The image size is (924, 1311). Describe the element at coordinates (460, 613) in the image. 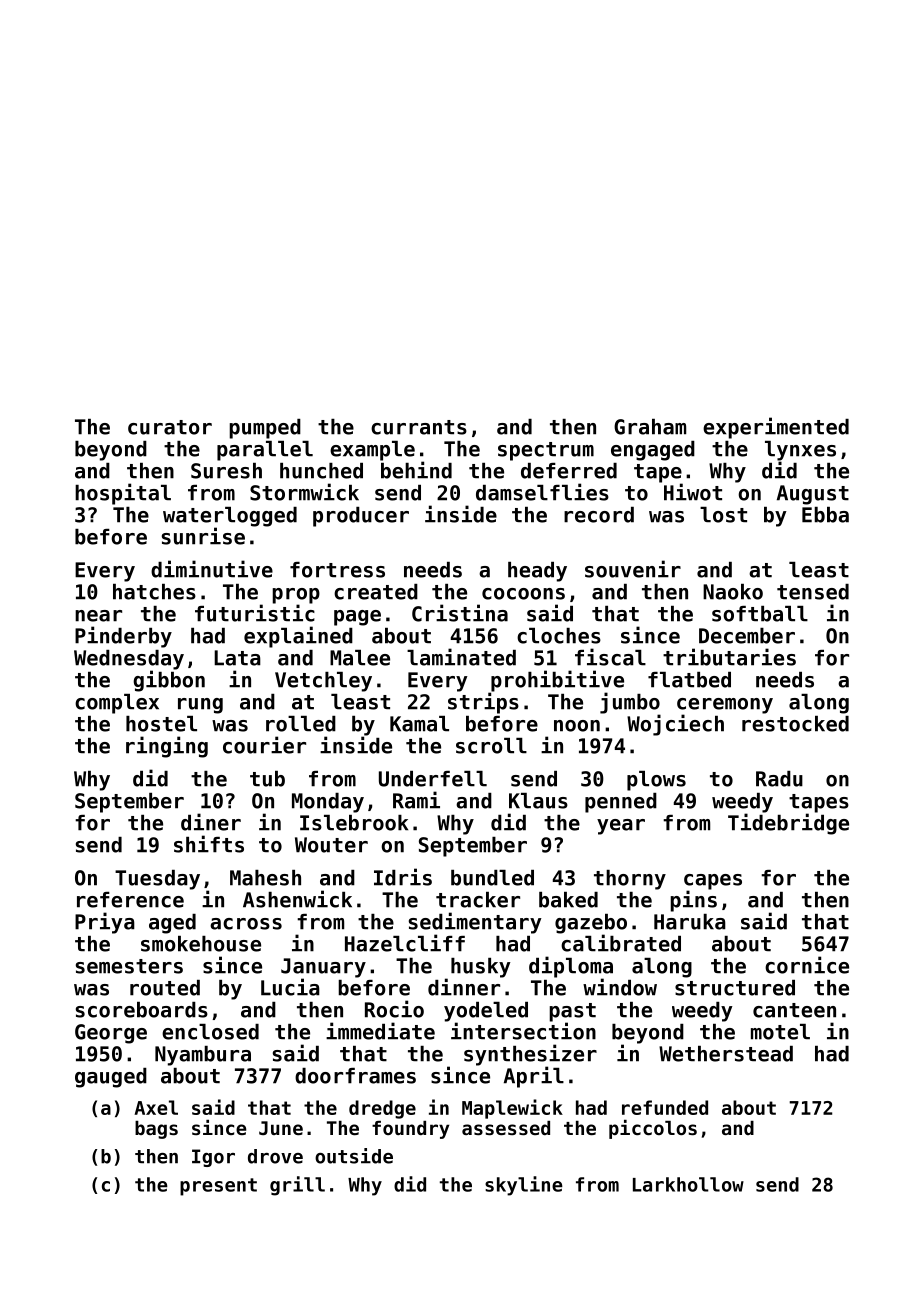

I see `Cristina` at that location.
